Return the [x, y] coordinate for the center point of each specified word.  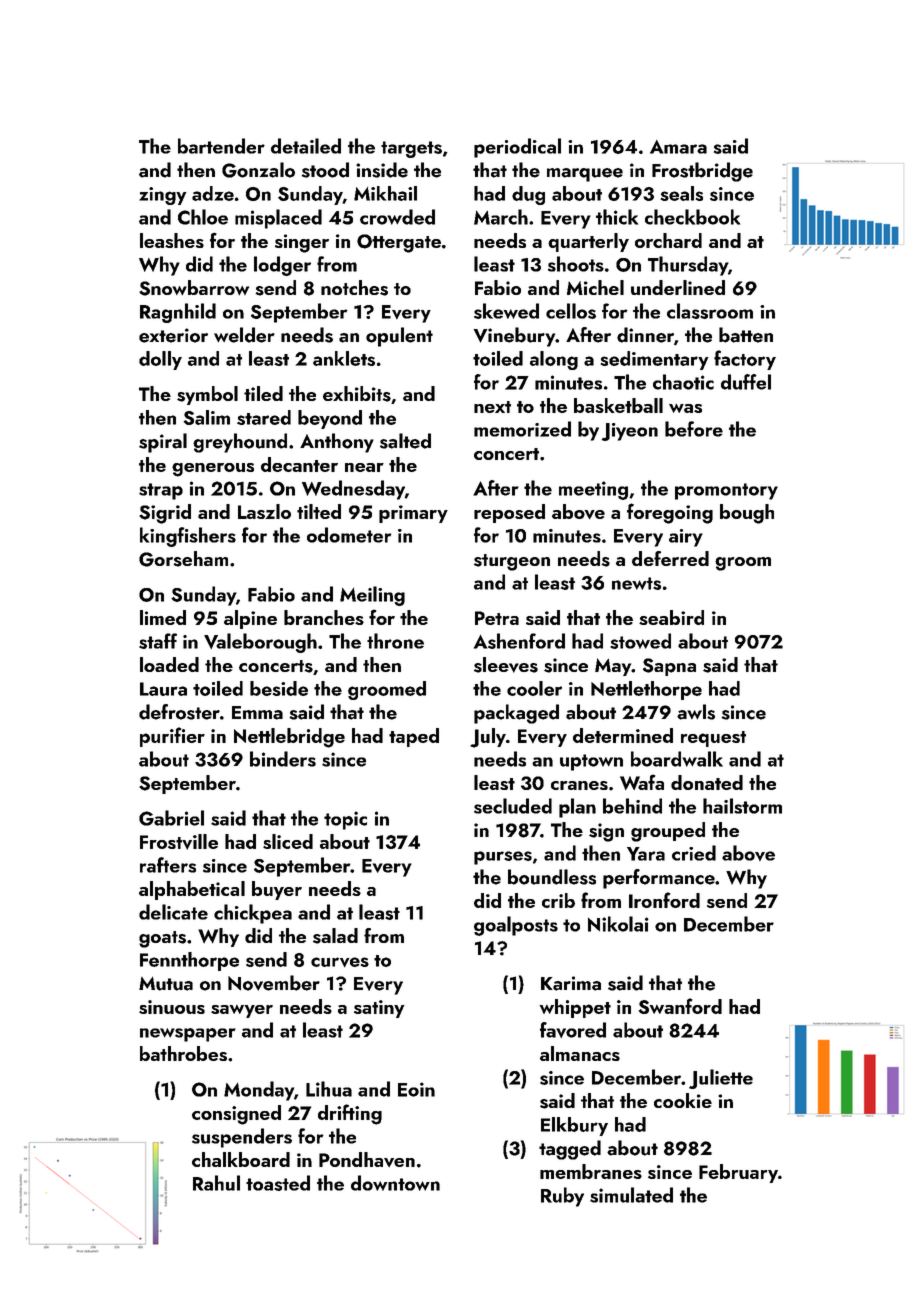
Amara [678, 147]
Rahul [216, 1183]
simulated [631, 1195]
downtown [395, 1183]
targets [411, 149]
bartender [221, 146]
